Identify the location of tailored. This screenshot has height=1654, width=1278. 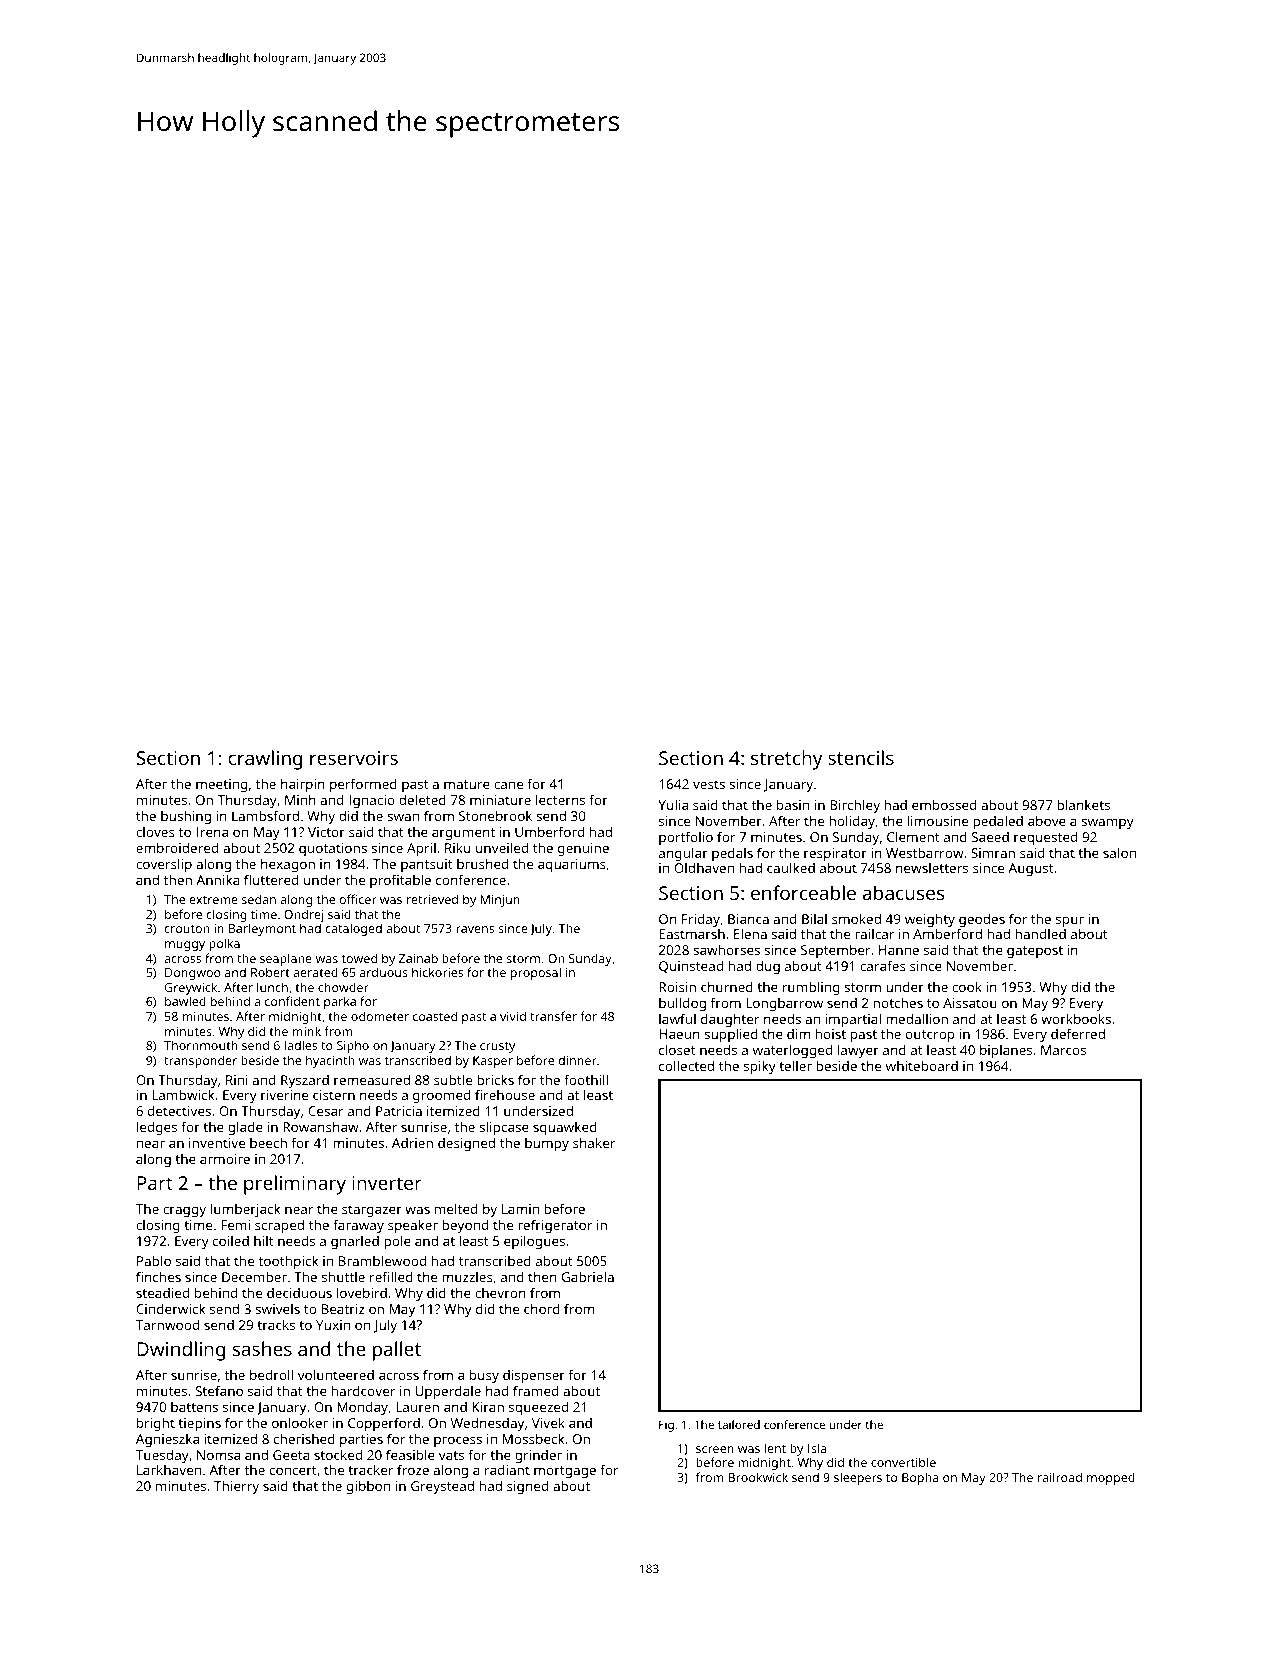
(739, 1424).
